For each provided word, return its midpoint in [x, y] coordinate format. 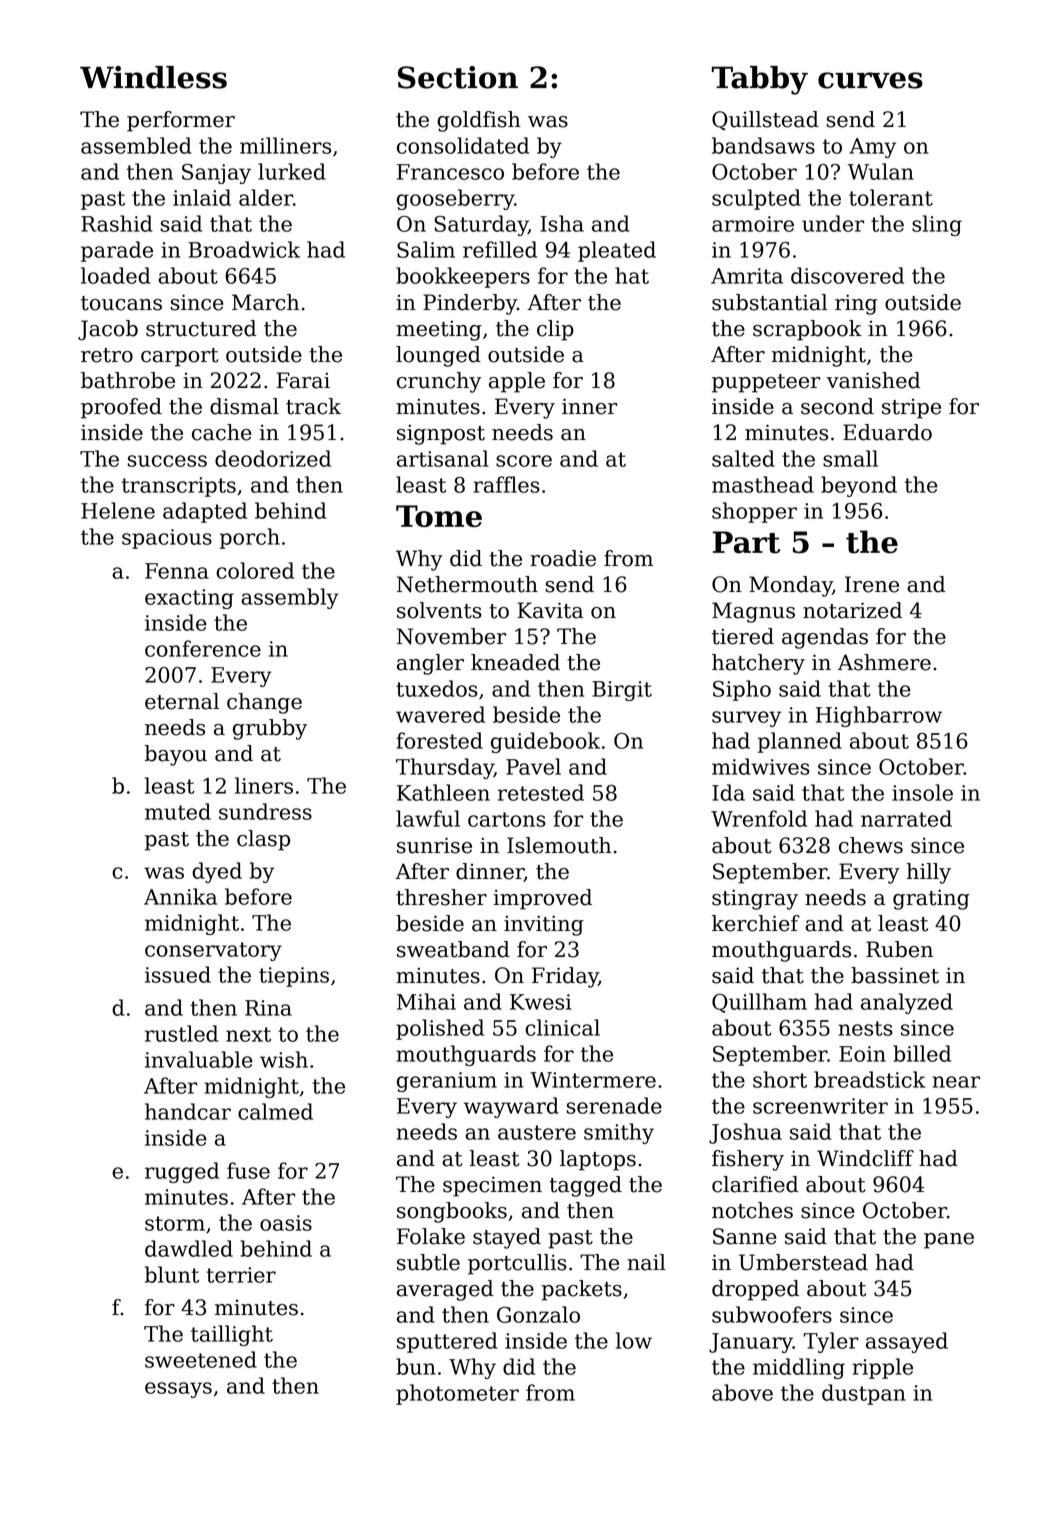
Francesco [450, 172]
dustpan [864, 1394]
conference [203, 648]
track [313, 406]
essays [178, 1390]
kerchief [756, 923]
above [742, 1392]
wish [284, 1059]
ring [856, 304]
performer [181, 121]
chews [871, 845]
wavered [440, 714]
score [524, 461]
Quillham [759, 1003]
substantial [769, 302]
